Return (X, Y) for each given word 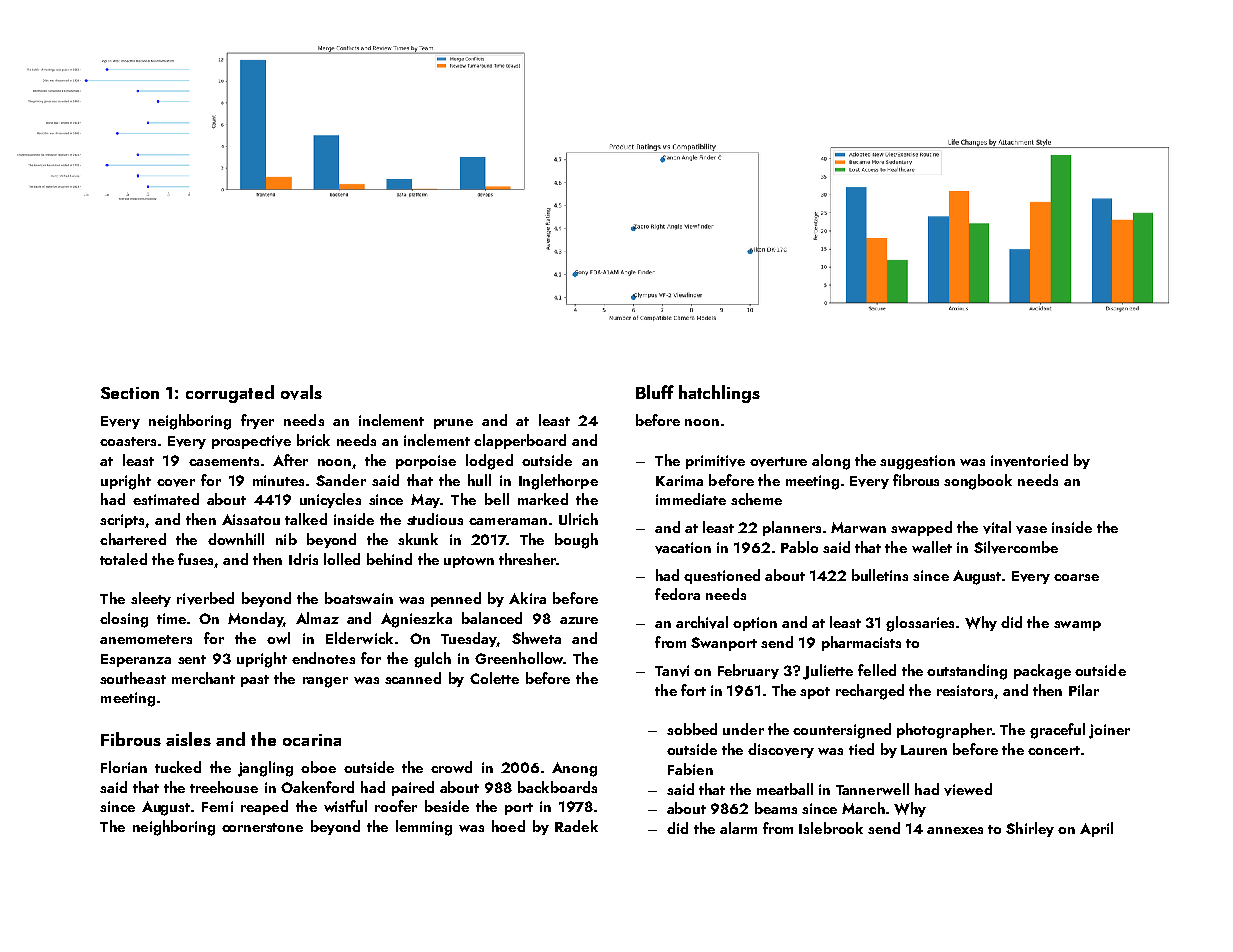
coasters (128, 441)
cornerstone (262, 827)
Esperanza (136, 660)
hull (479, 480)
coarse (1076, 577)
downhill (236, 539)
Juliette (828, 672)
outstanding (967, 672)
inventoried (1029, 460)
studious (435, 519)
